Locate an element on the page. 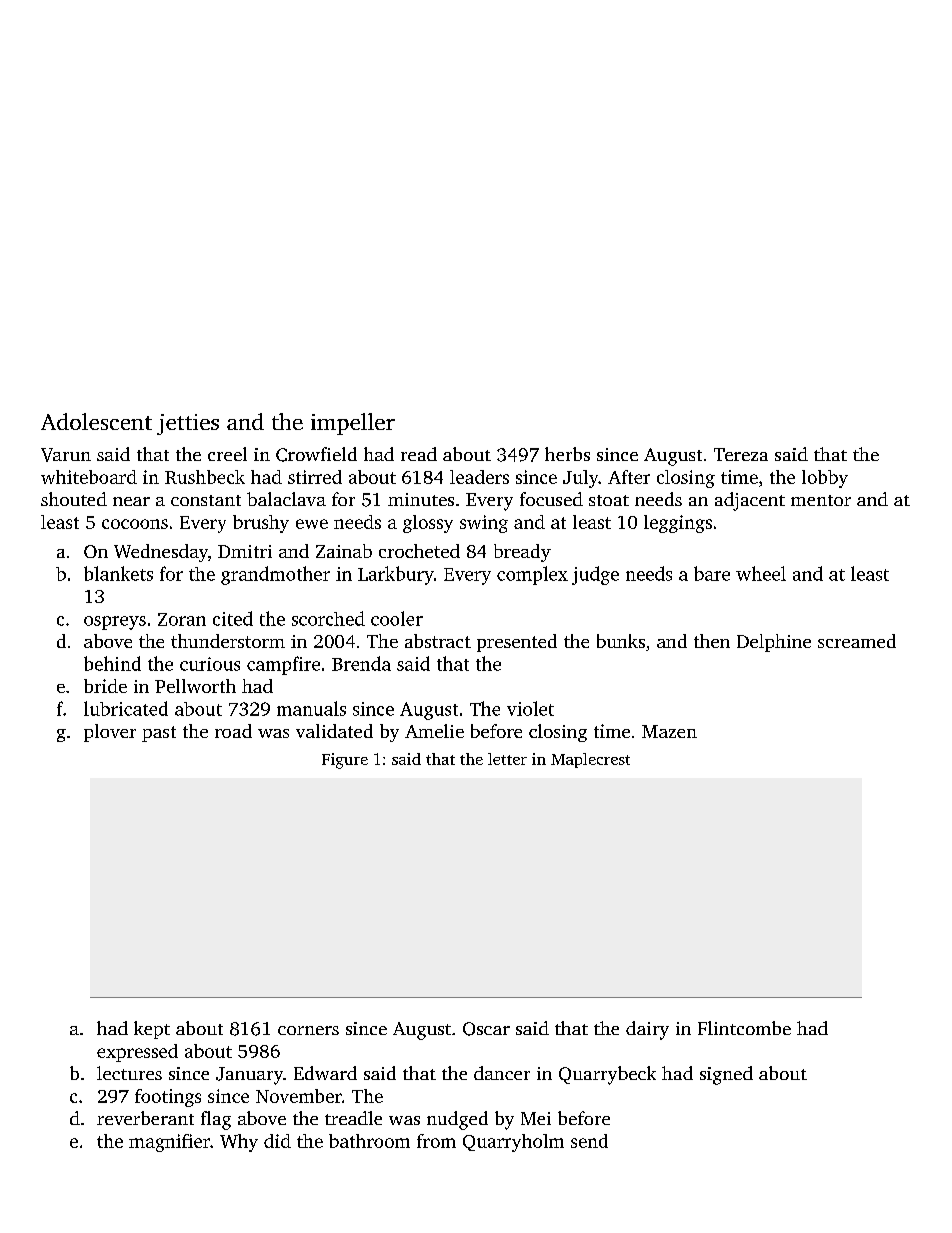 This page has width=952, height=1233. wheel is located at coordinates (761, 573).
